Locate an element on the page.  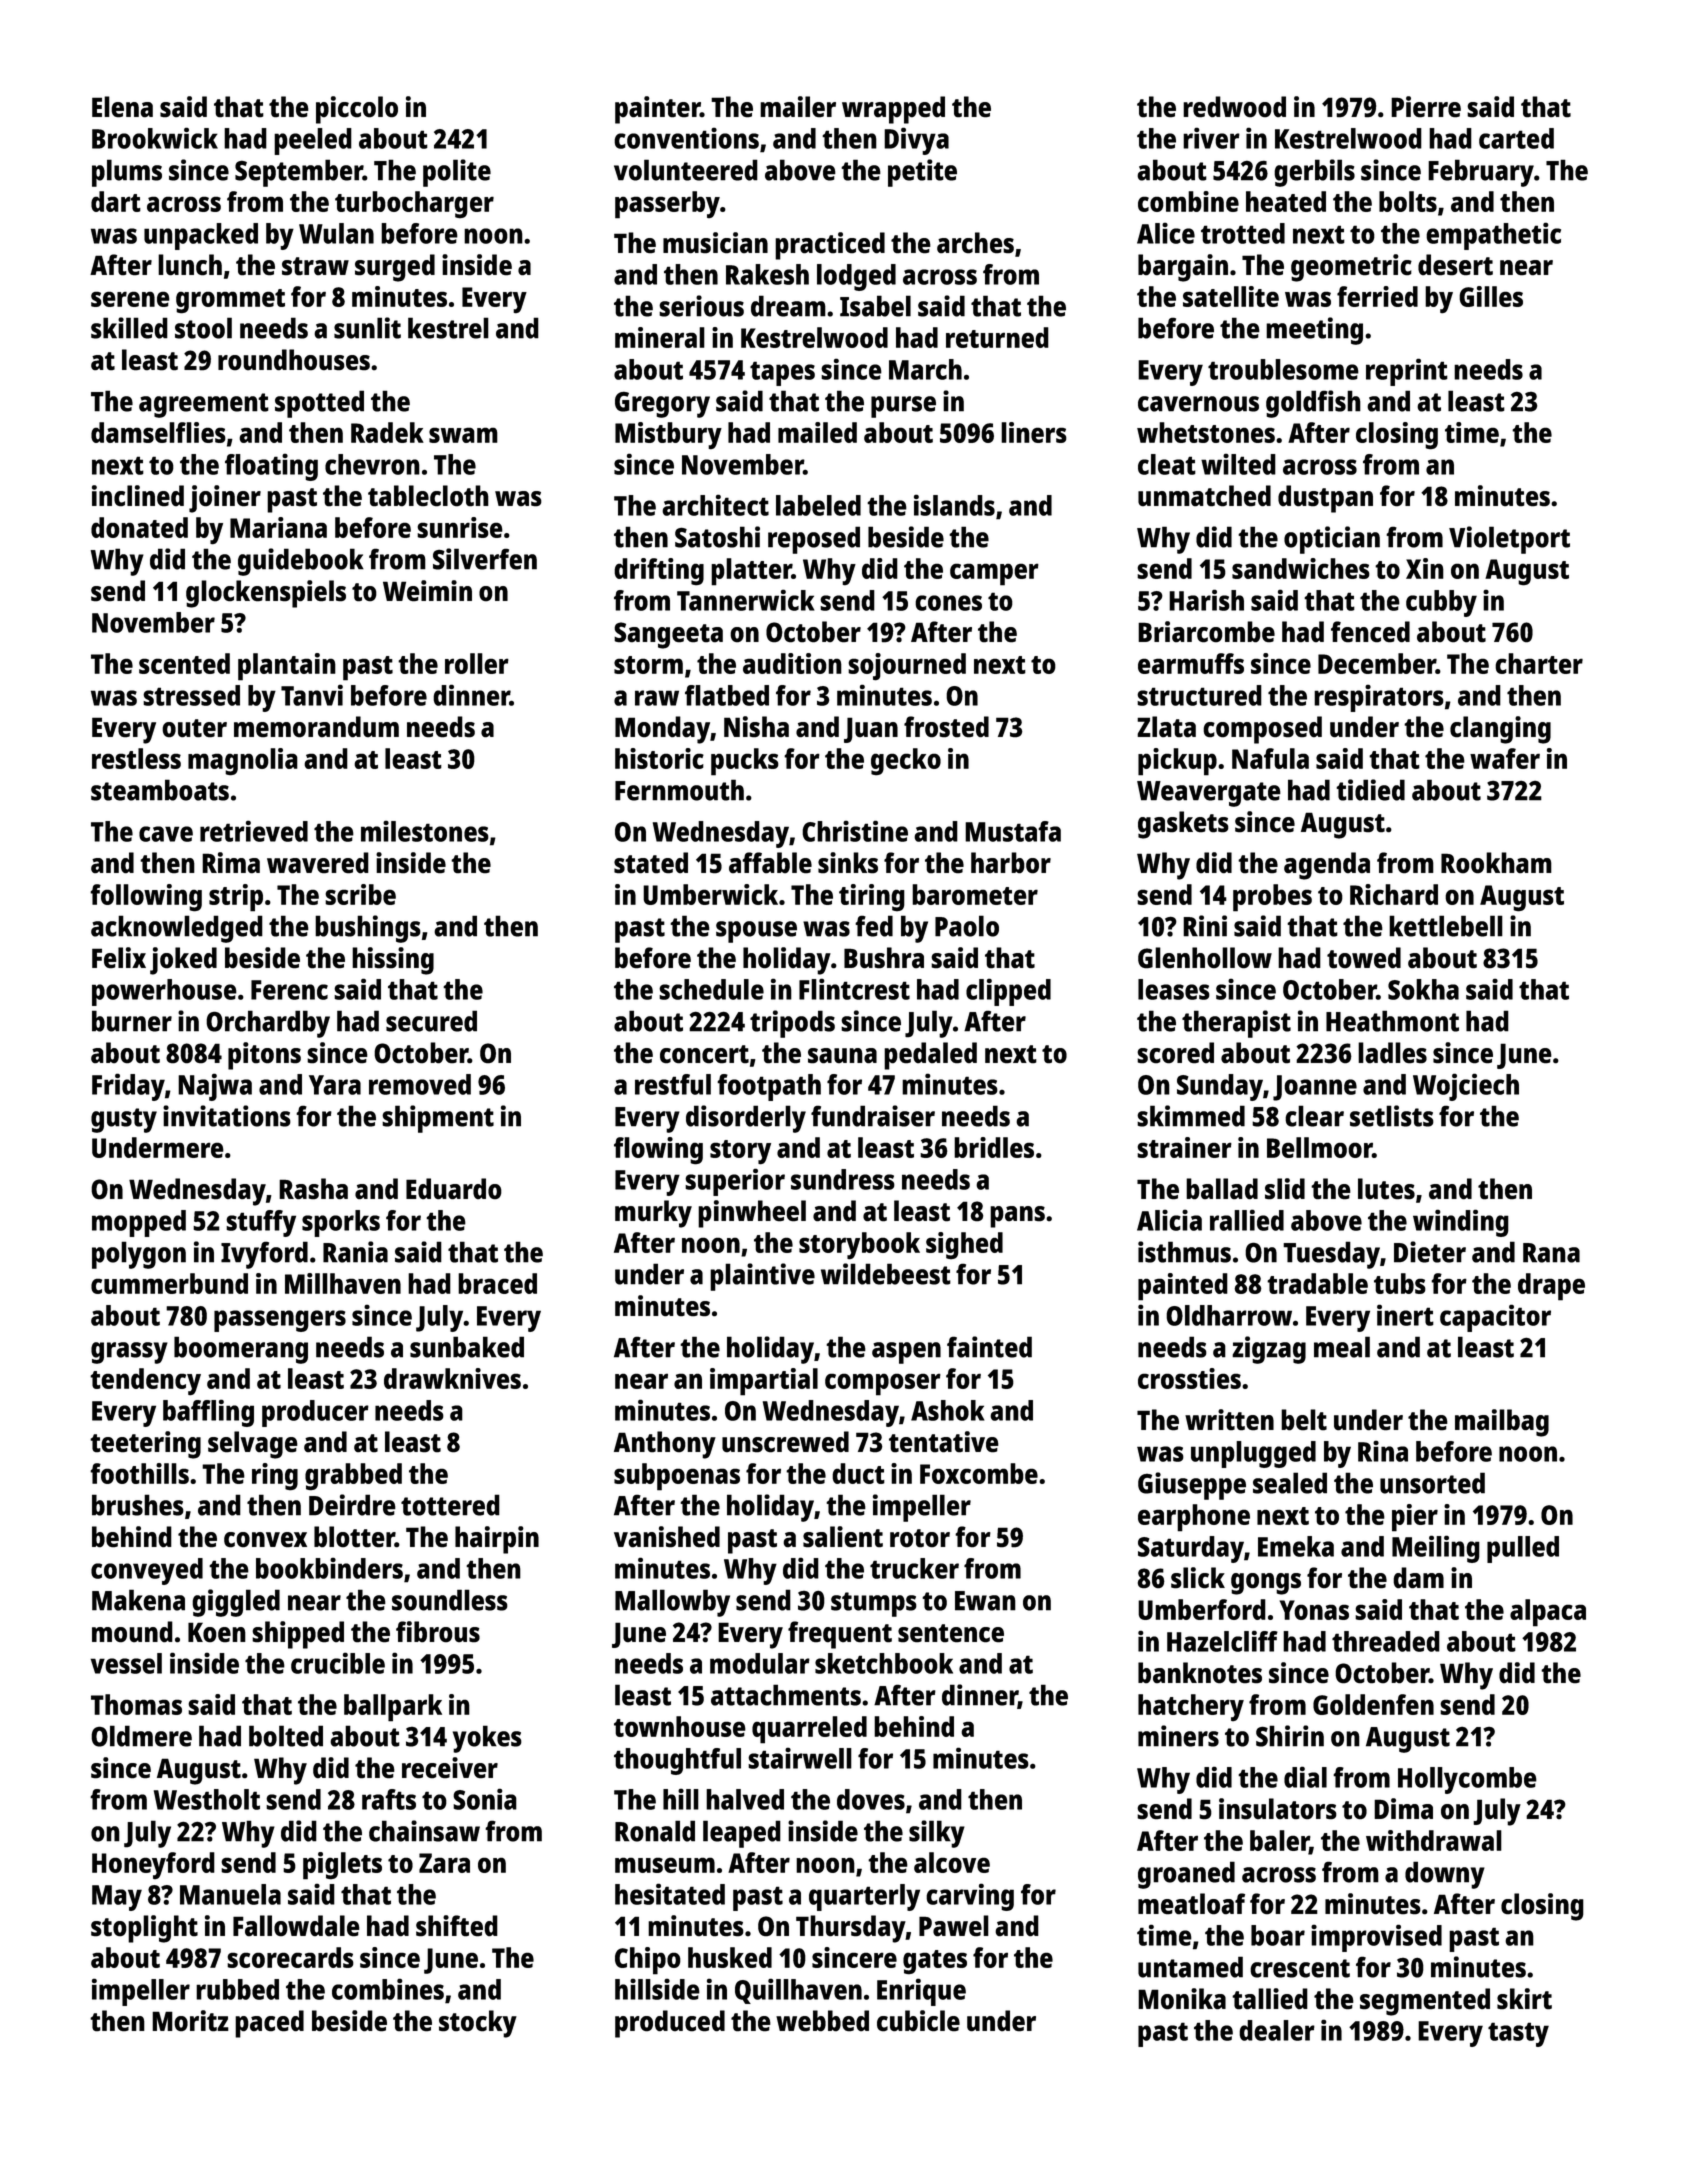
Felix is located at coordinates (119, 958).
